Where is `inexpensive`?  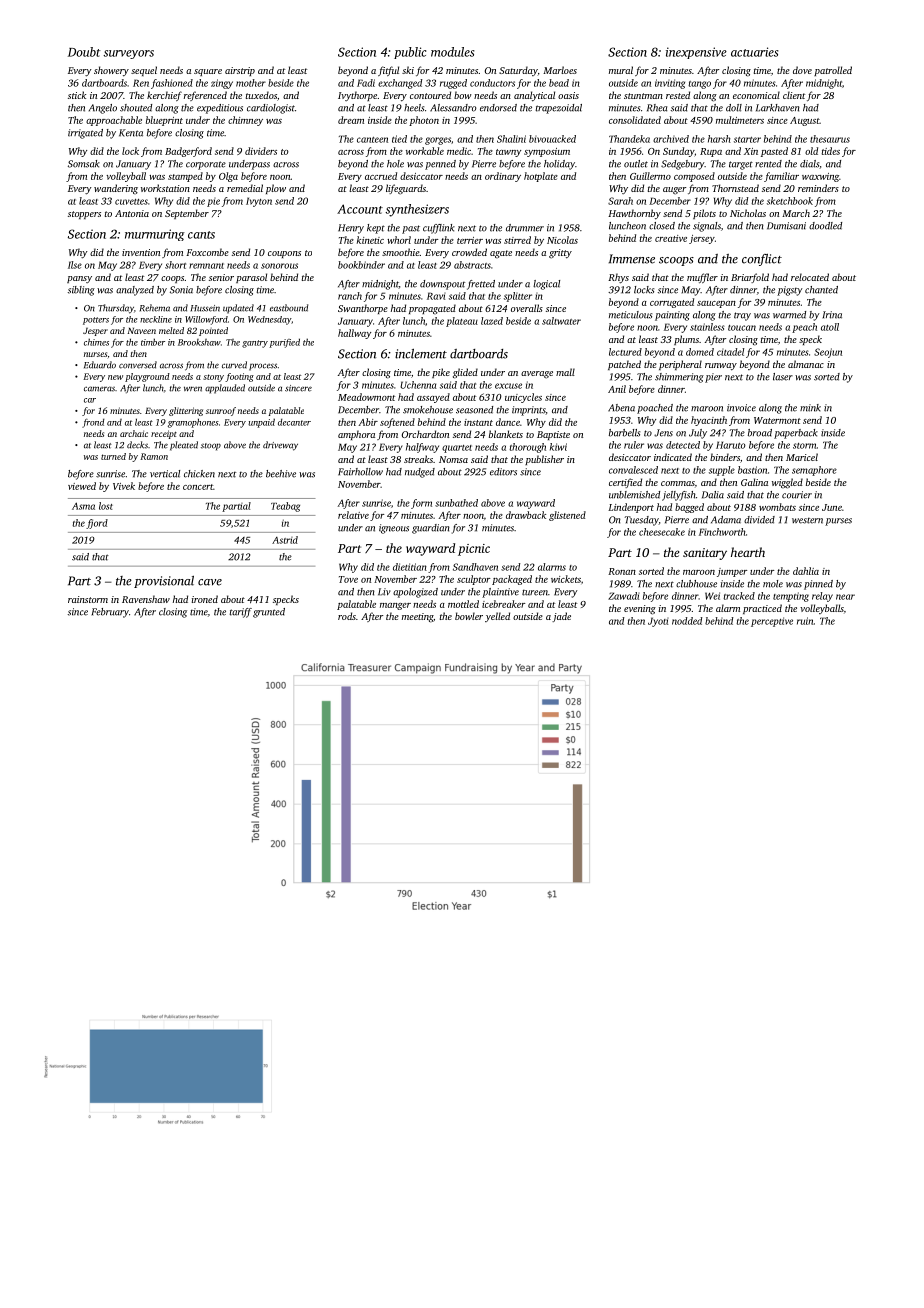 inexpensive is located at coordinates (696, 53).
